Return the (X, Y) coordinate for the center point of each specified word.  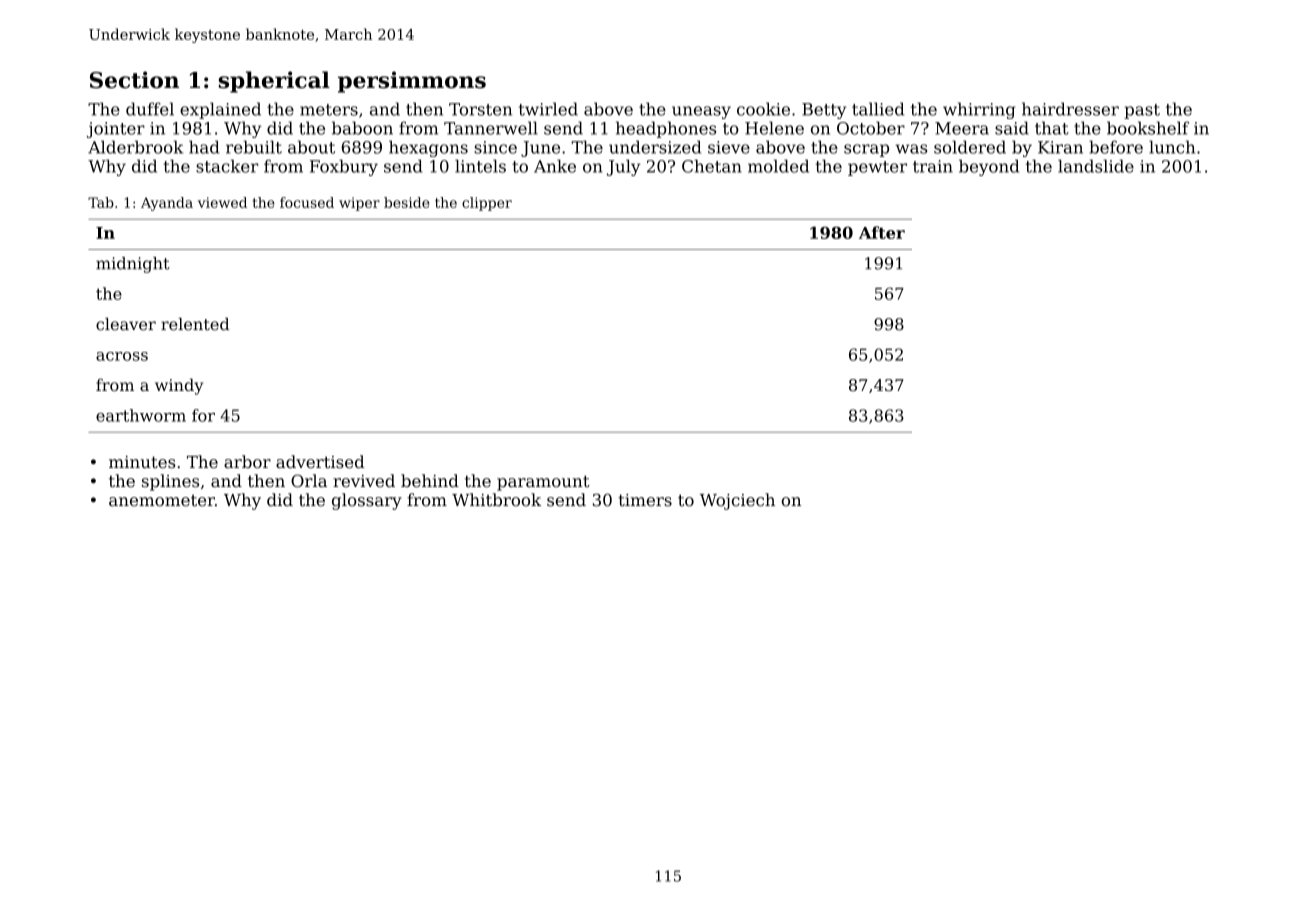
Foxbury (344, 167)
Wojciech (737, 501)
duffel (150, 109)
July (623, 167)
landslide (1096, 166)
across (122, 356)
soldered (970, 147)
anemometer (162, 501)
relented (195, 324)
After (882, 232)
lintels (480, 166)
